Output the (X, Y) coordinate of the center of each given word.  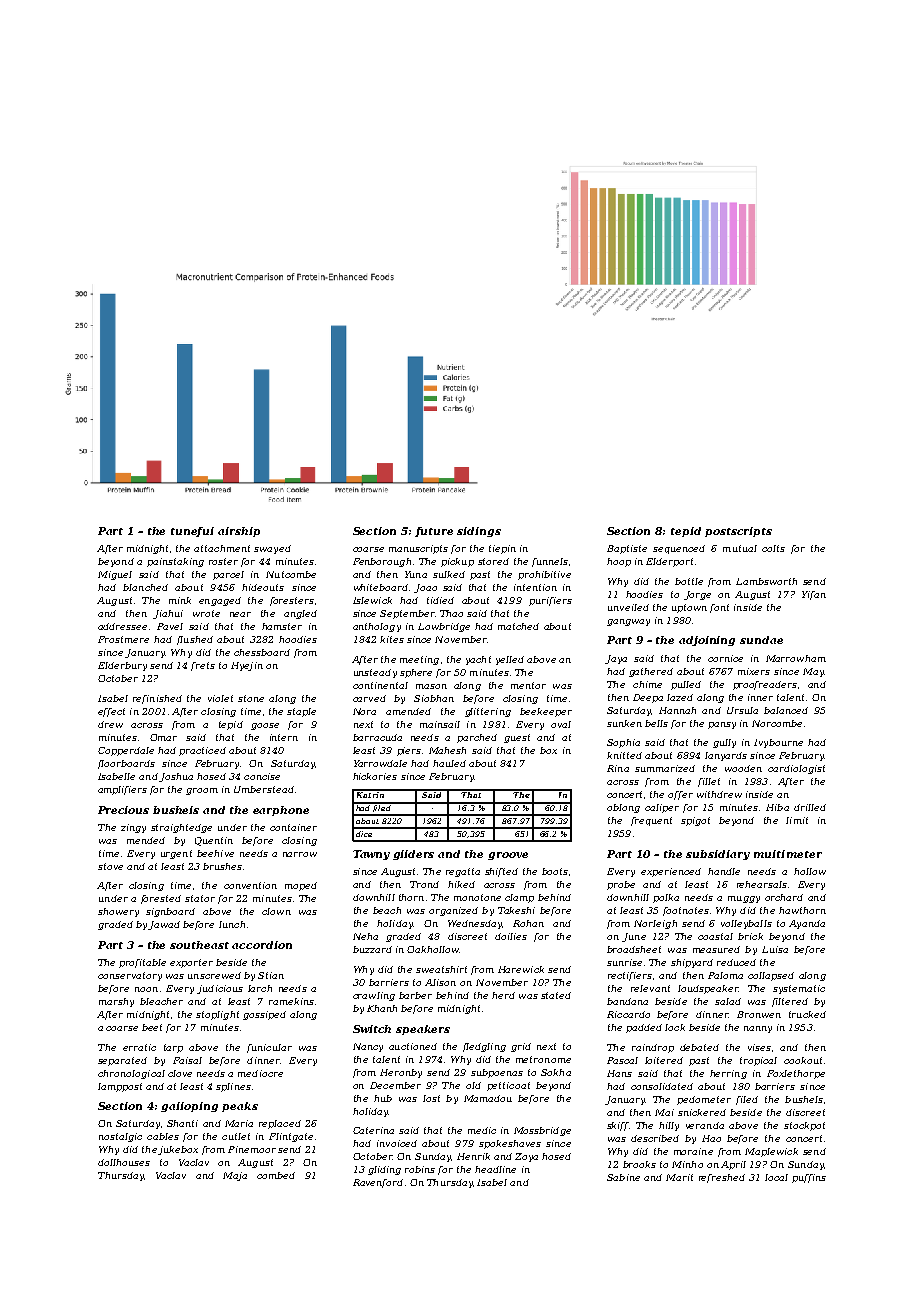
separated (122, 1061)
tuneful (192, 532)
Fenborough (382, 562)
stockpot (804, 1126)
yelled (510, 660)
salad (728, 1001)
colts (773, 548)
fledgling (484, 1047)
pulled (686, 685)
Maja (235, 1176)
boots (555, 871)
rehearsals (762, 884)
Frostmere (123, 639)
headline (495, 1169)
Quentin (214, 841)
